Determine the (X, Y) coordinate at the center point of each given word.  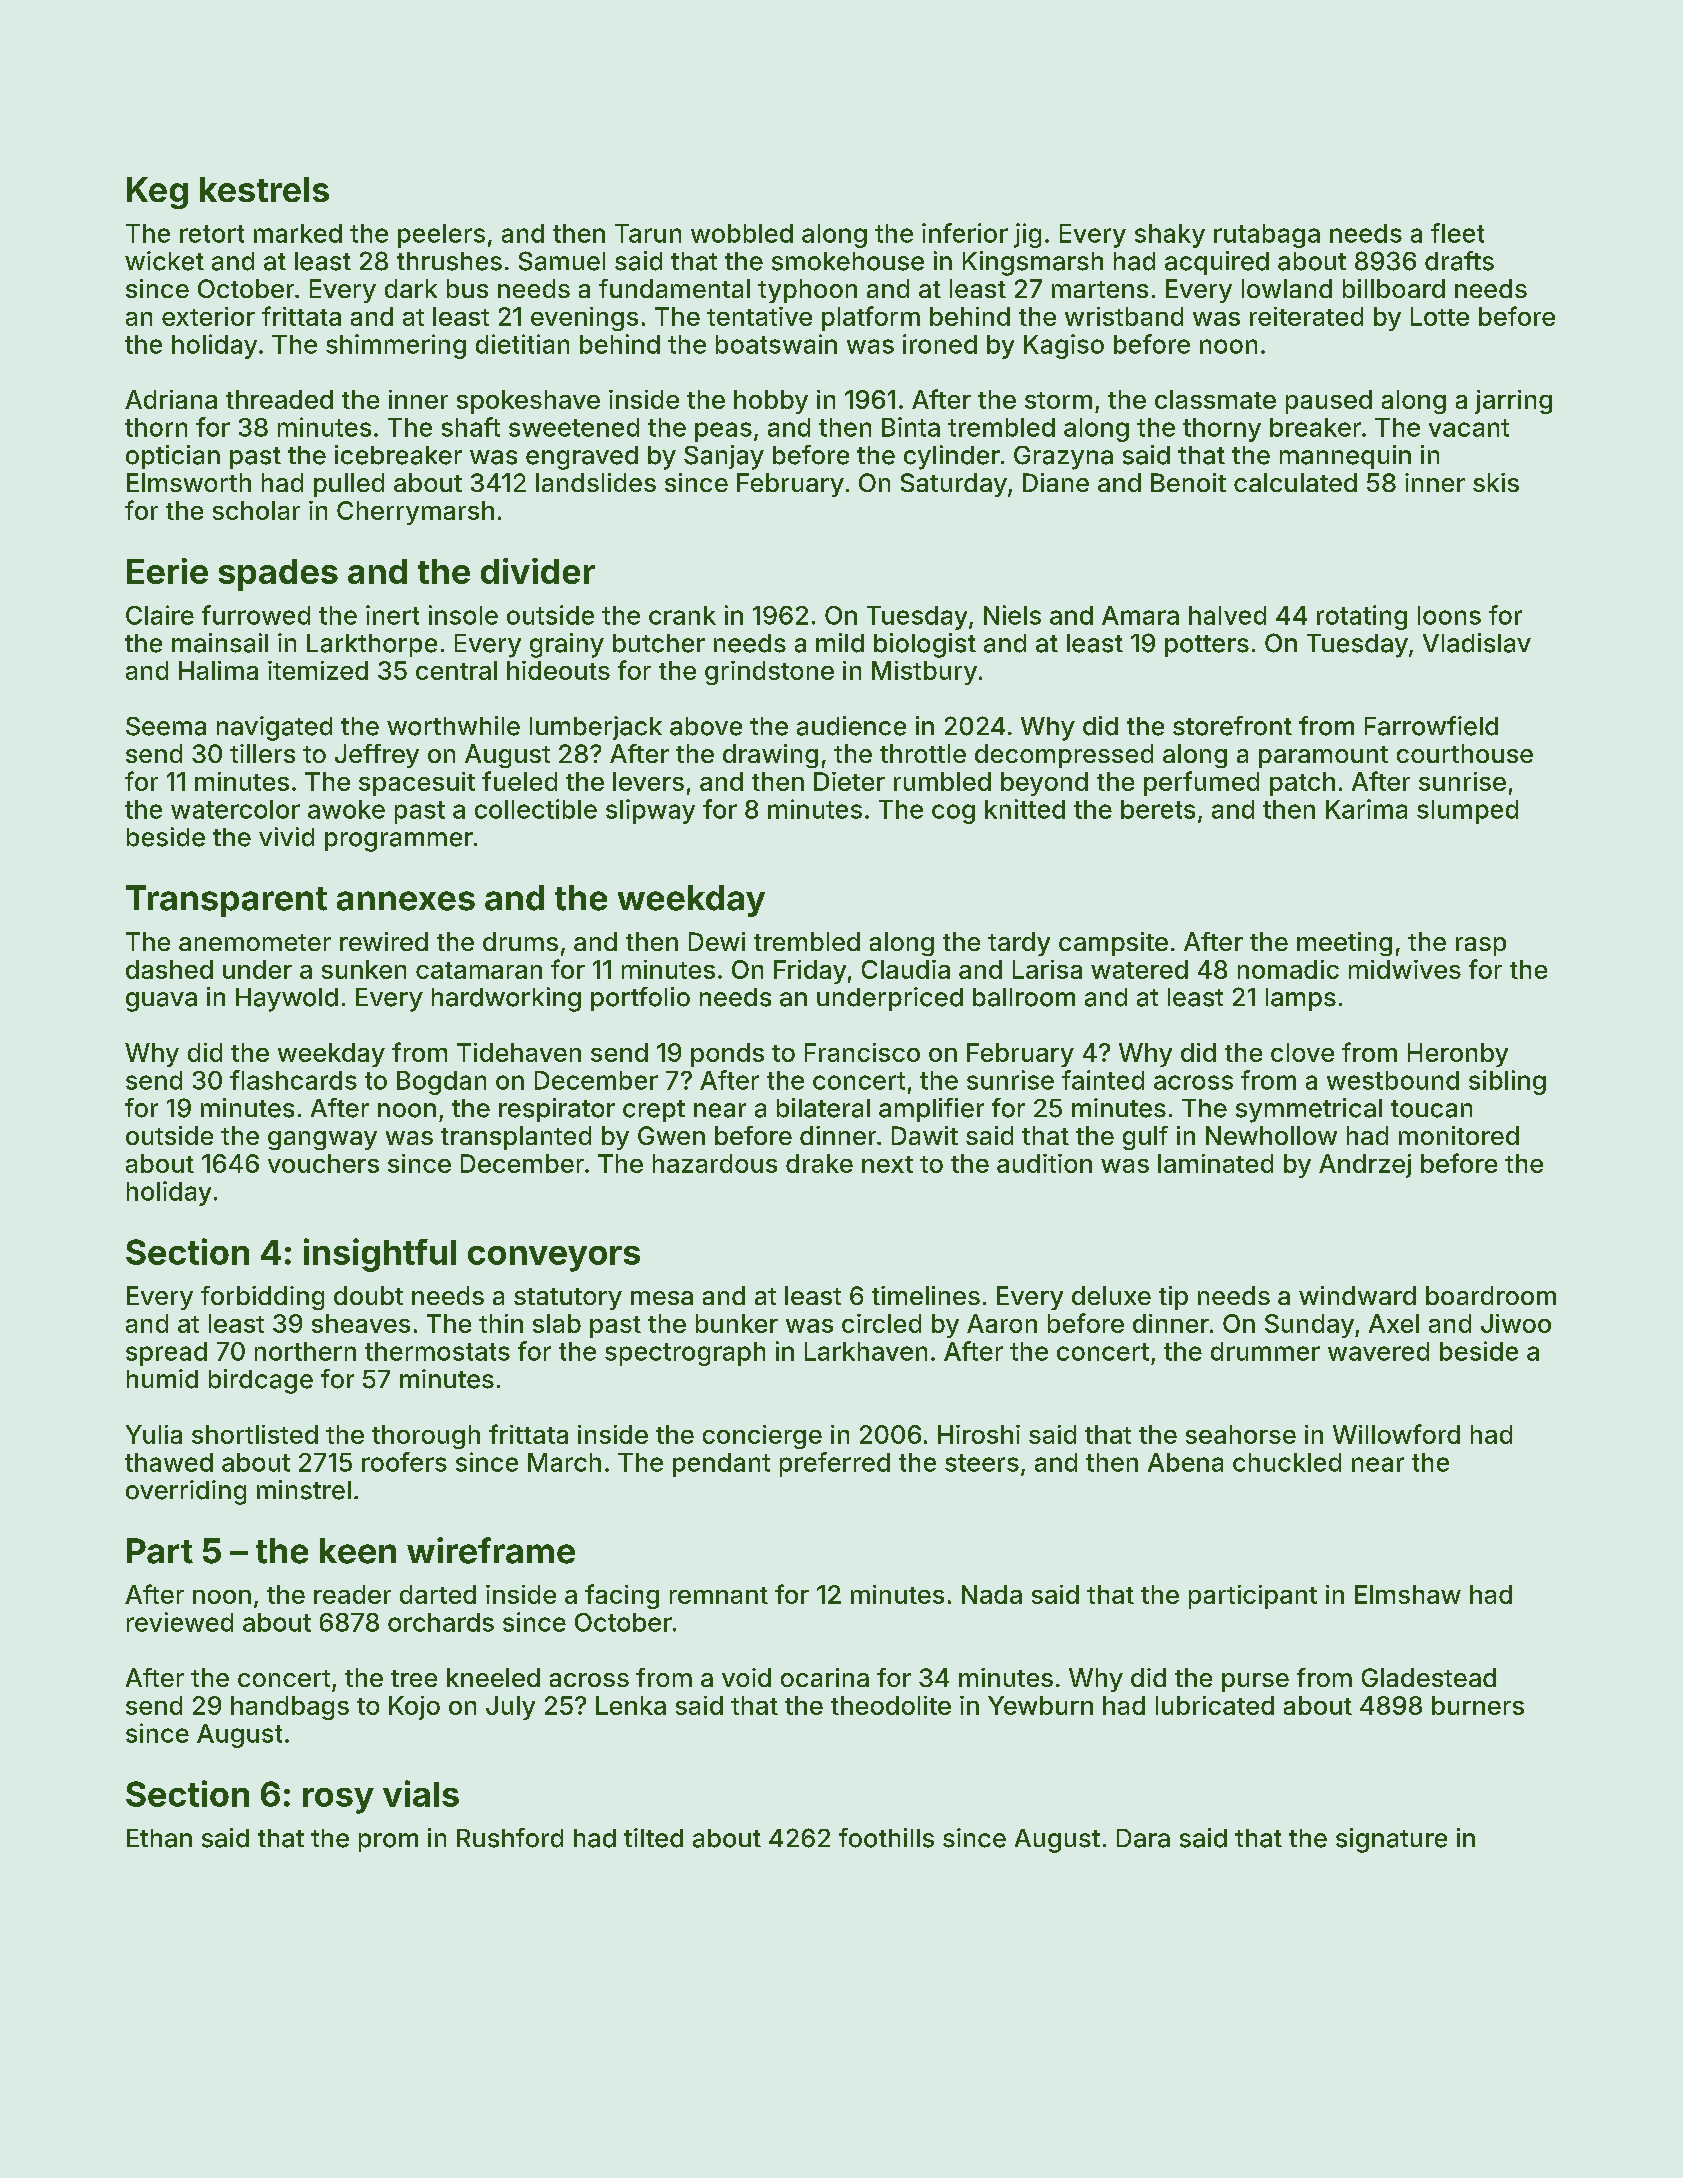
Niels (1012, 615)
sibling (1507, 1082)
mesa (662, 1298)
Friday (810, 972)
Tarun (648, 233)
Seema (166, 726)
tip (1173, 1298)
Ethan (159, 1838)
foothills (886, 1838)
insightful (380, 1255)
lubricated (1215, 1705)
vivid (286, 837)
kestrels (264, 189)
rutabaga (1267, 236)
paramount (1323, 757)
